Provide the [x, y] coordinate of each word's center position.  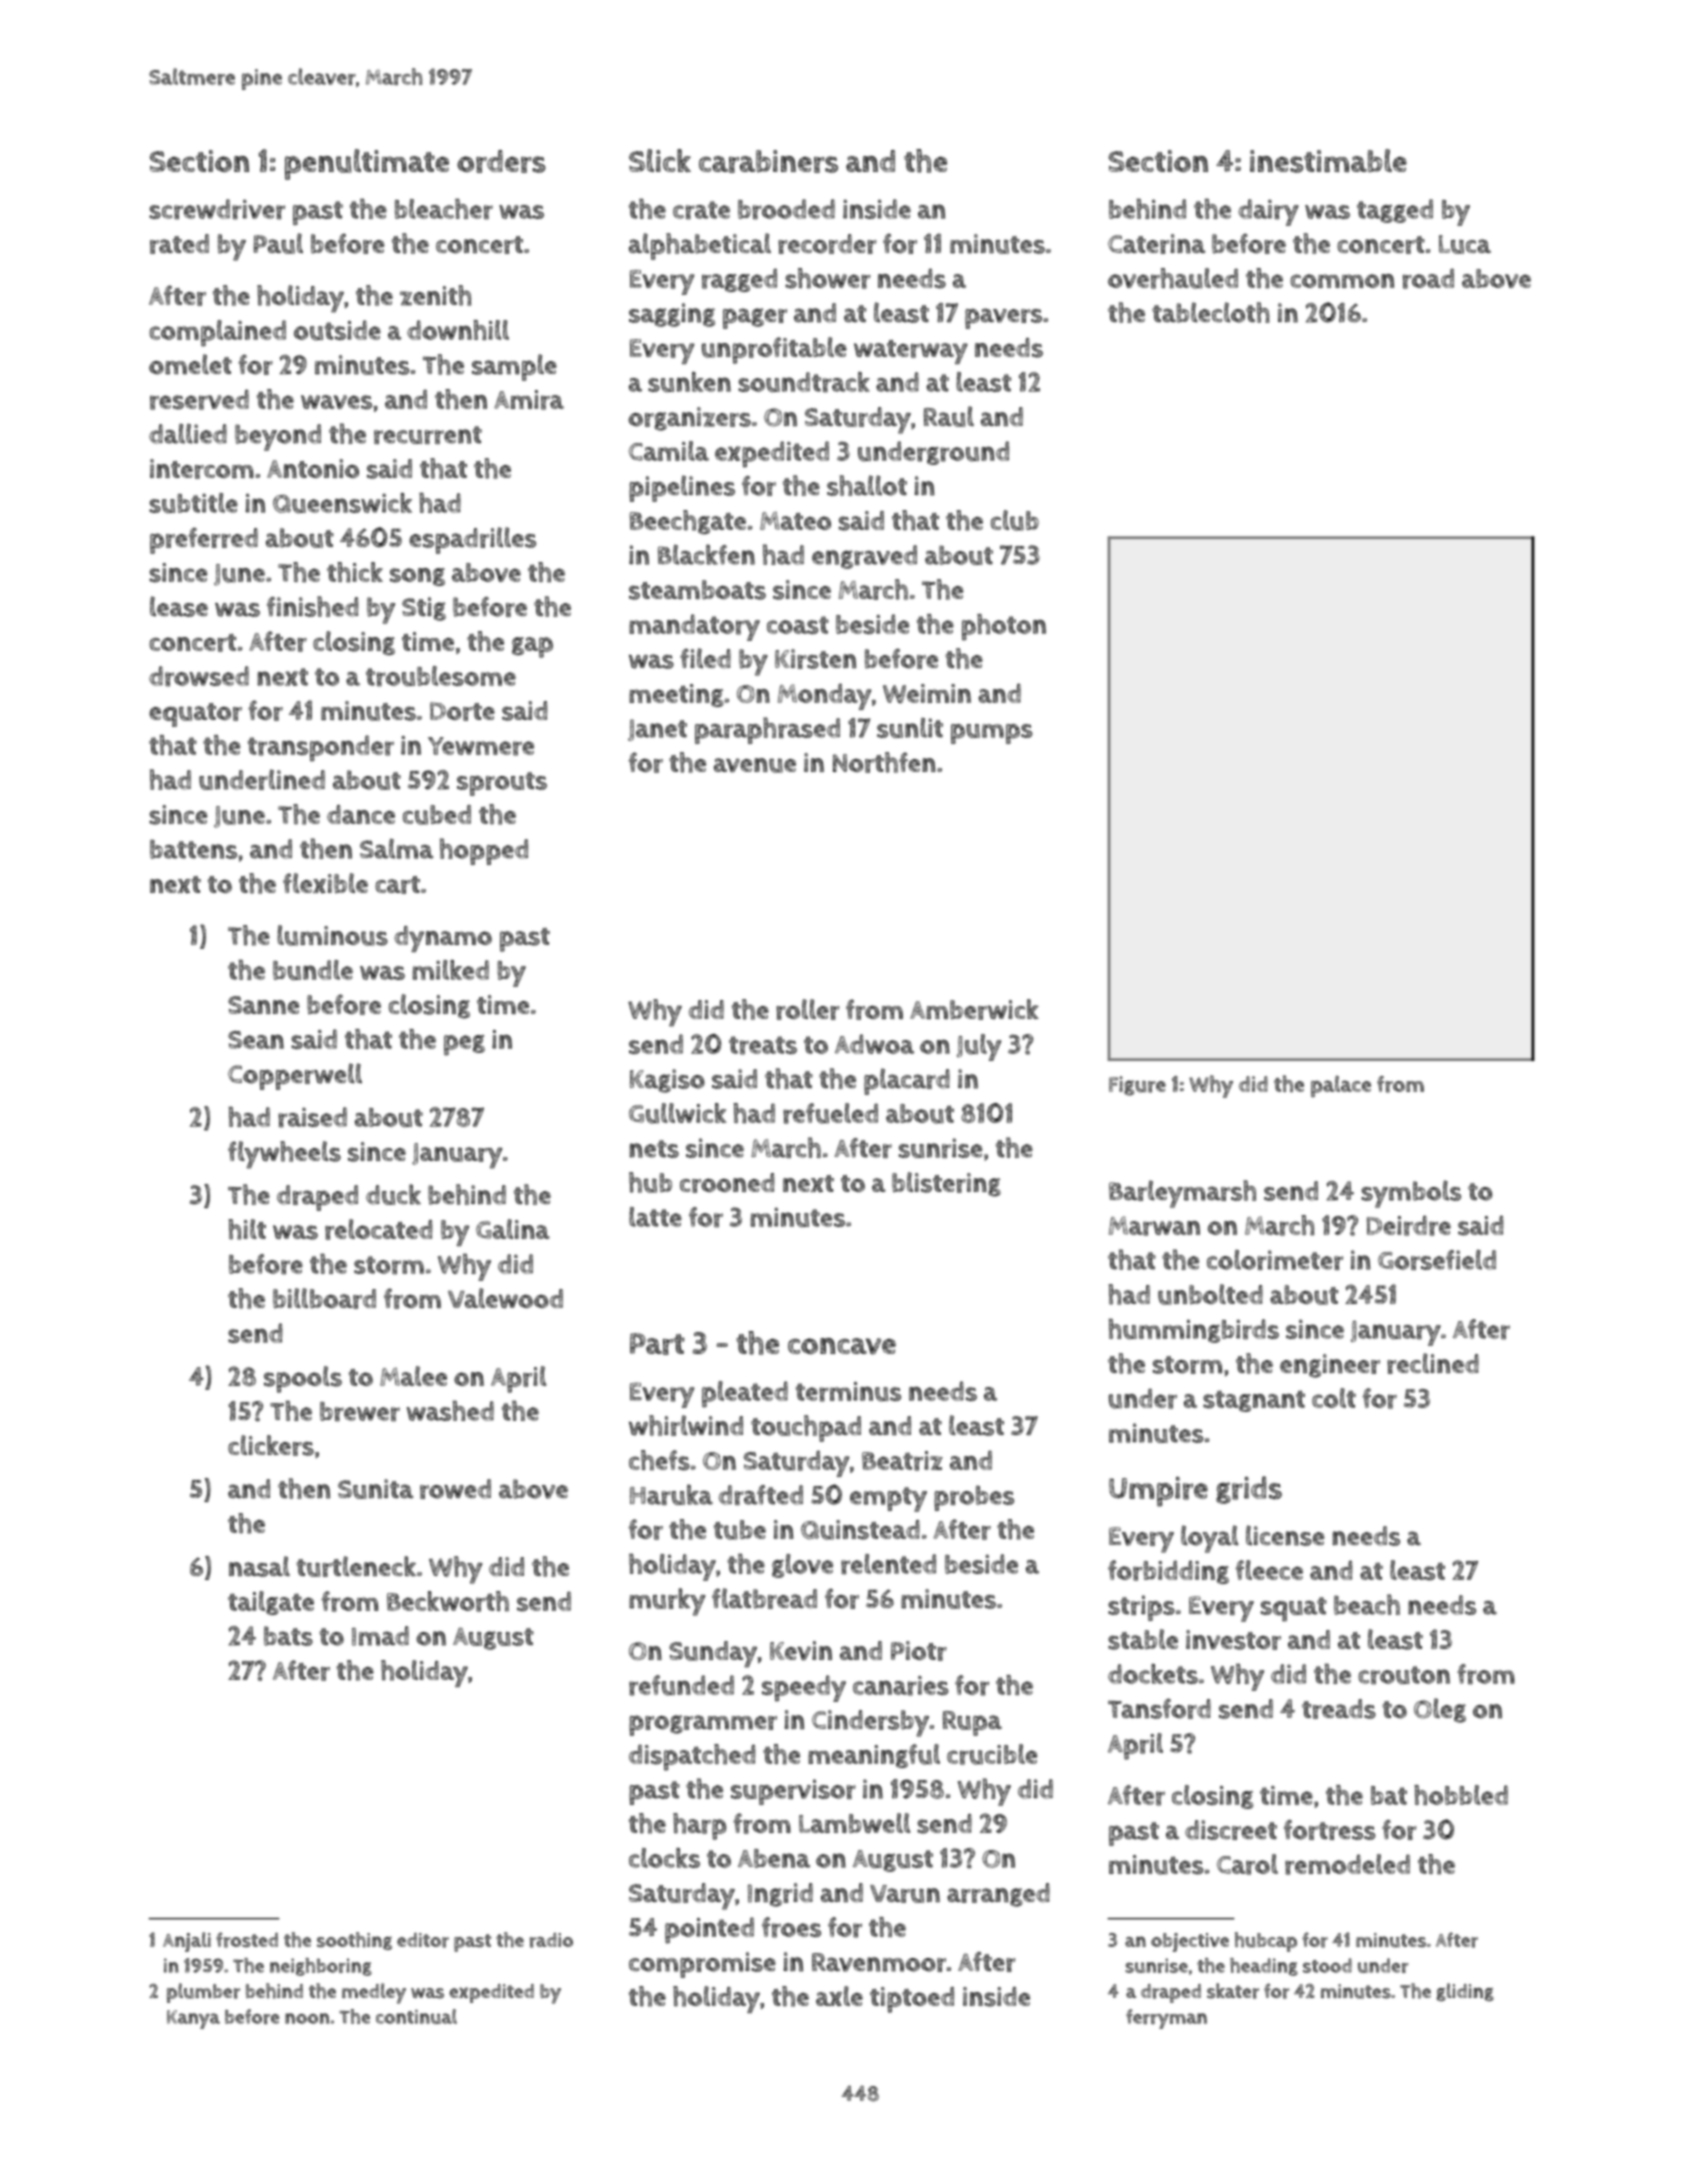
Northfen [884, 762]
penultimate [367, 164]
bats [288, 1636]
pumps [992, 734]
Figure [1137, 1086]
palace [1341, 1086]
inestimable [1328, 161]
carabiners [768, 161]
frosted [247, 1940]
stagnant [1254, 1401]
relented [888, 1564]
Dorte [462, 711]
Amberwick [974, 1009]
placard [907, 1081]
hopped [484, 851]
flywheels [284, 1155]
